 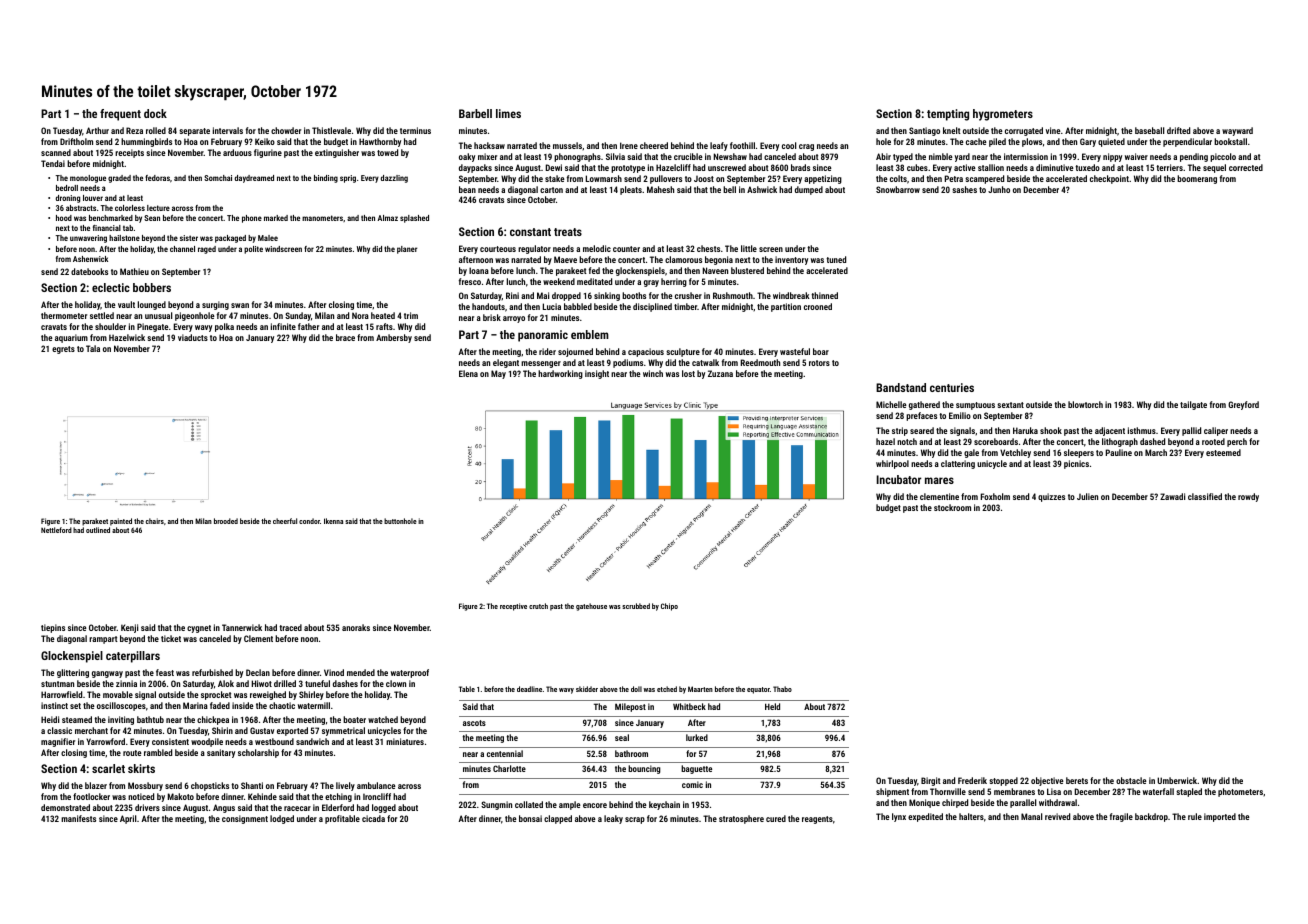 What do you see at coordinates (1191, 431) in the page?
I see `pallid` at bounding box center [1191, 431].
